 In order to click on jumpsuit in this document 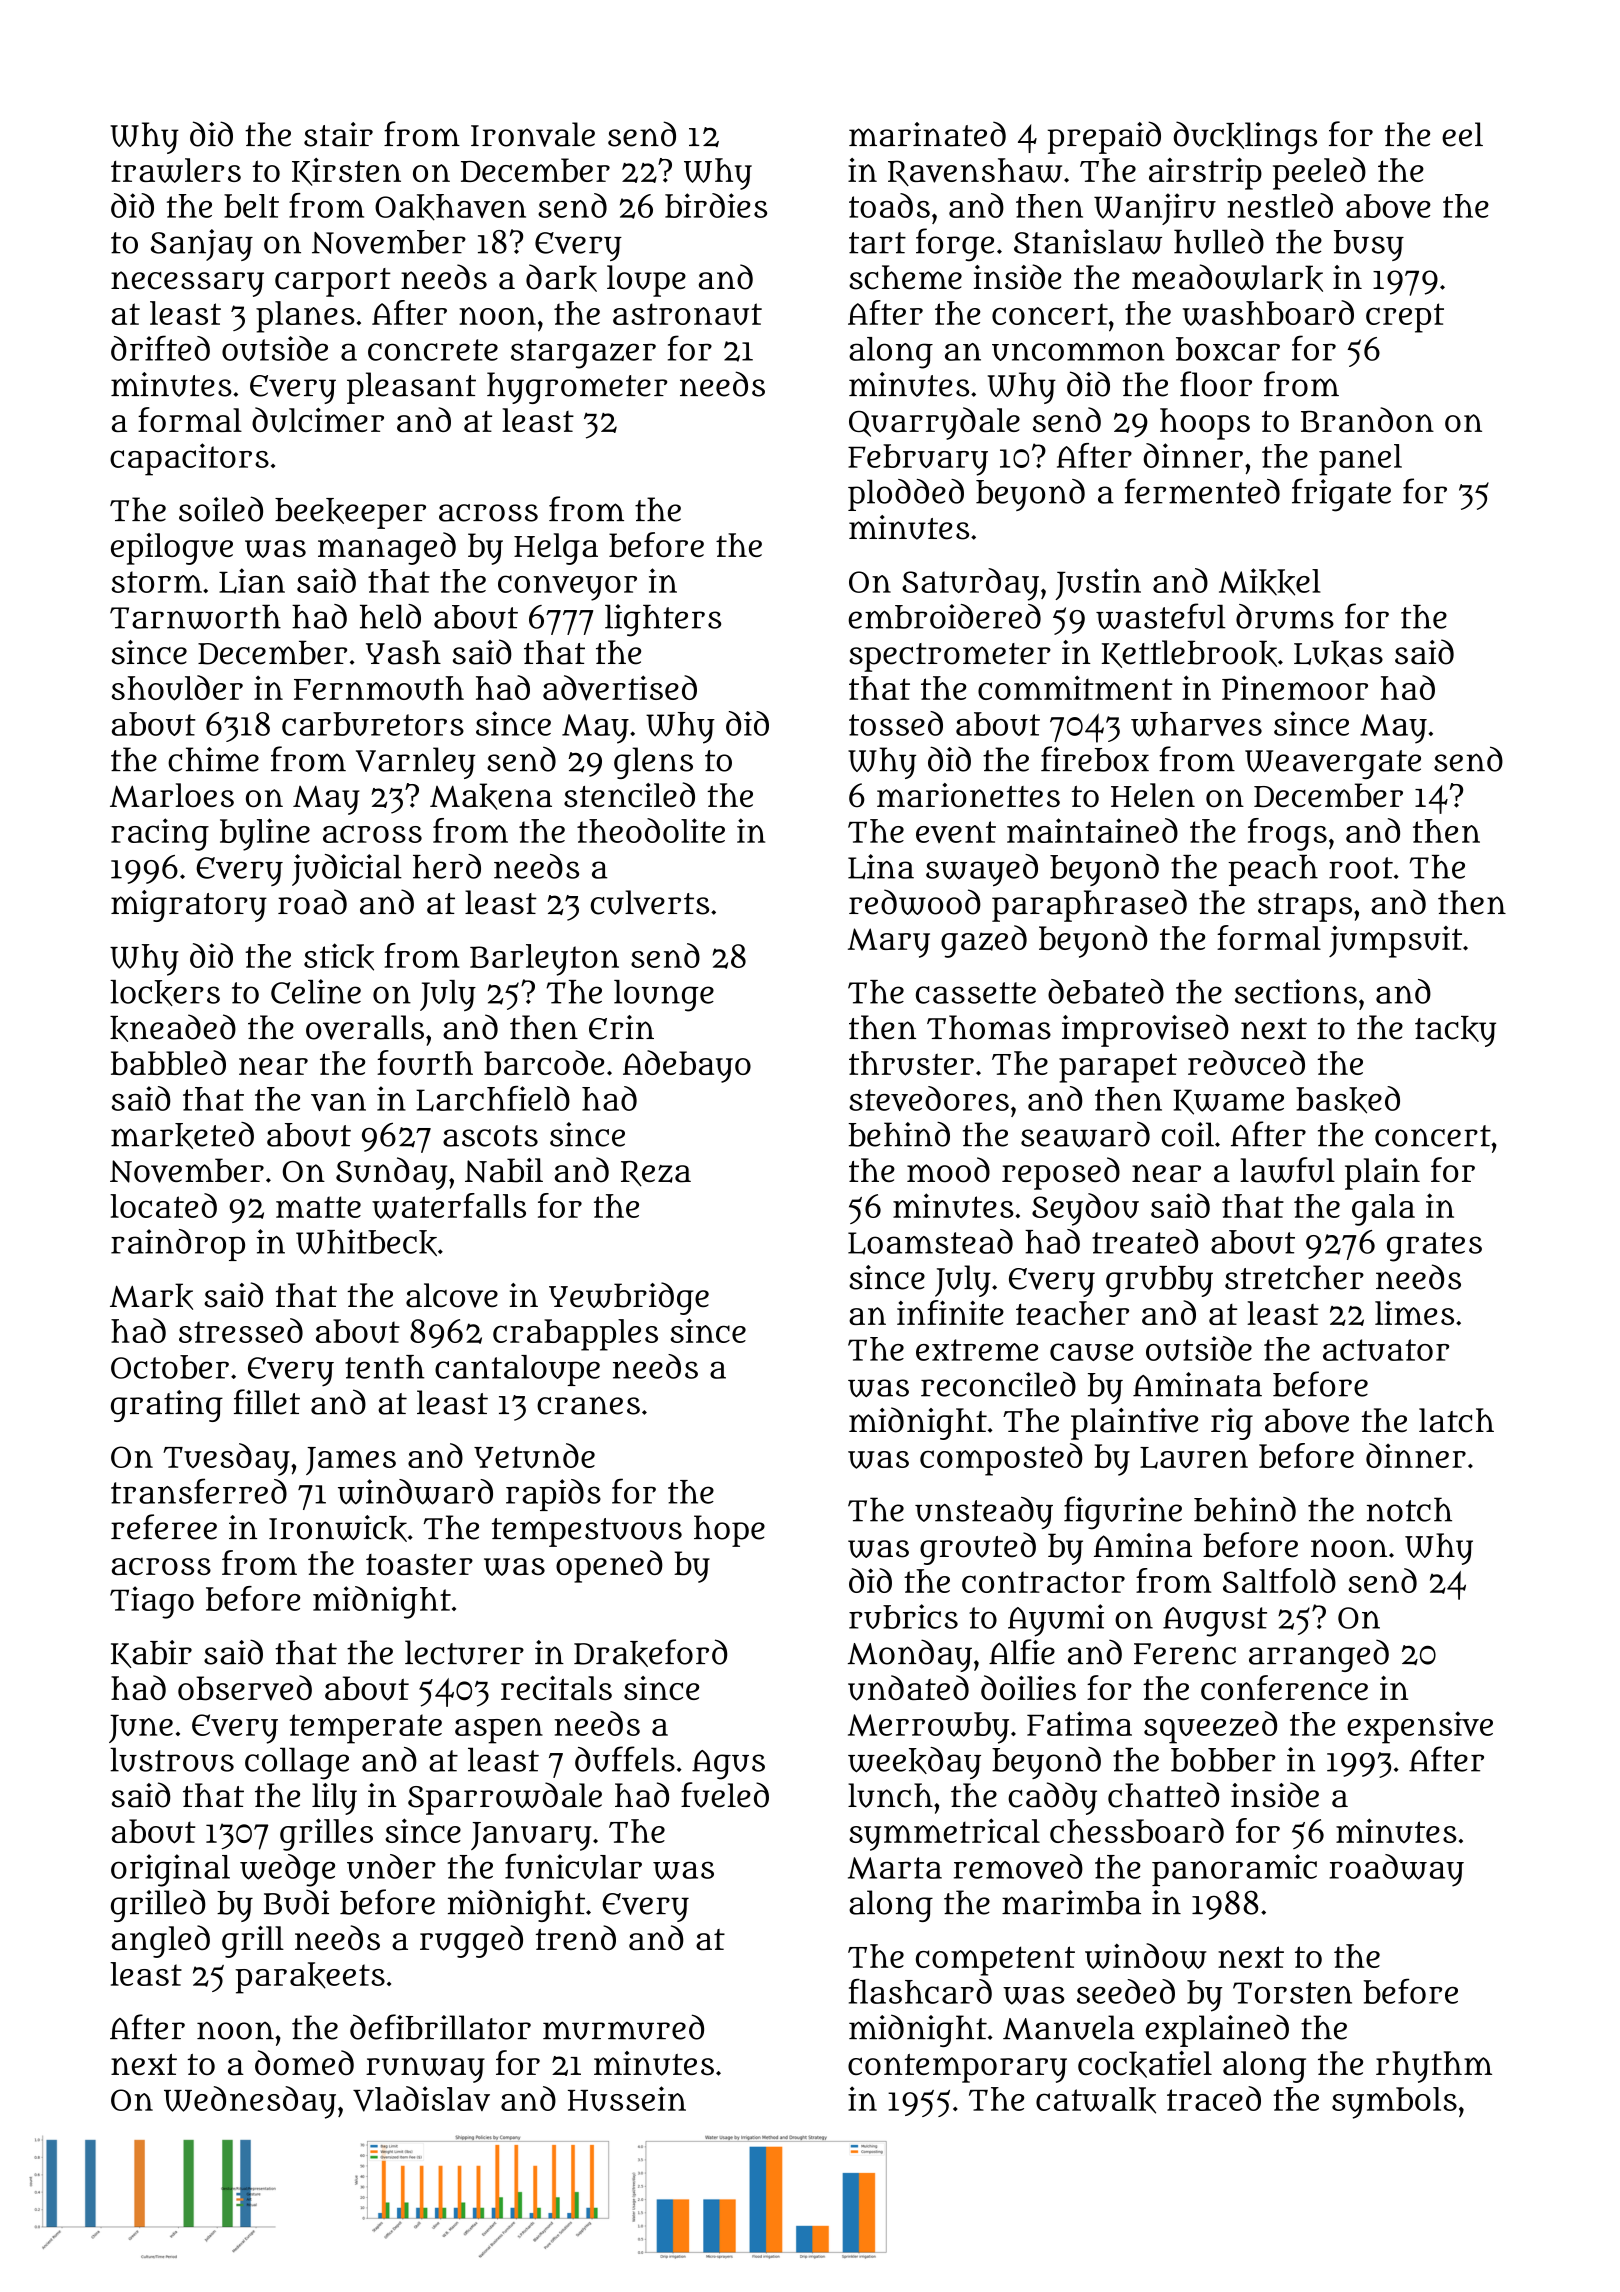, I will do `click(1395, 942)`.
